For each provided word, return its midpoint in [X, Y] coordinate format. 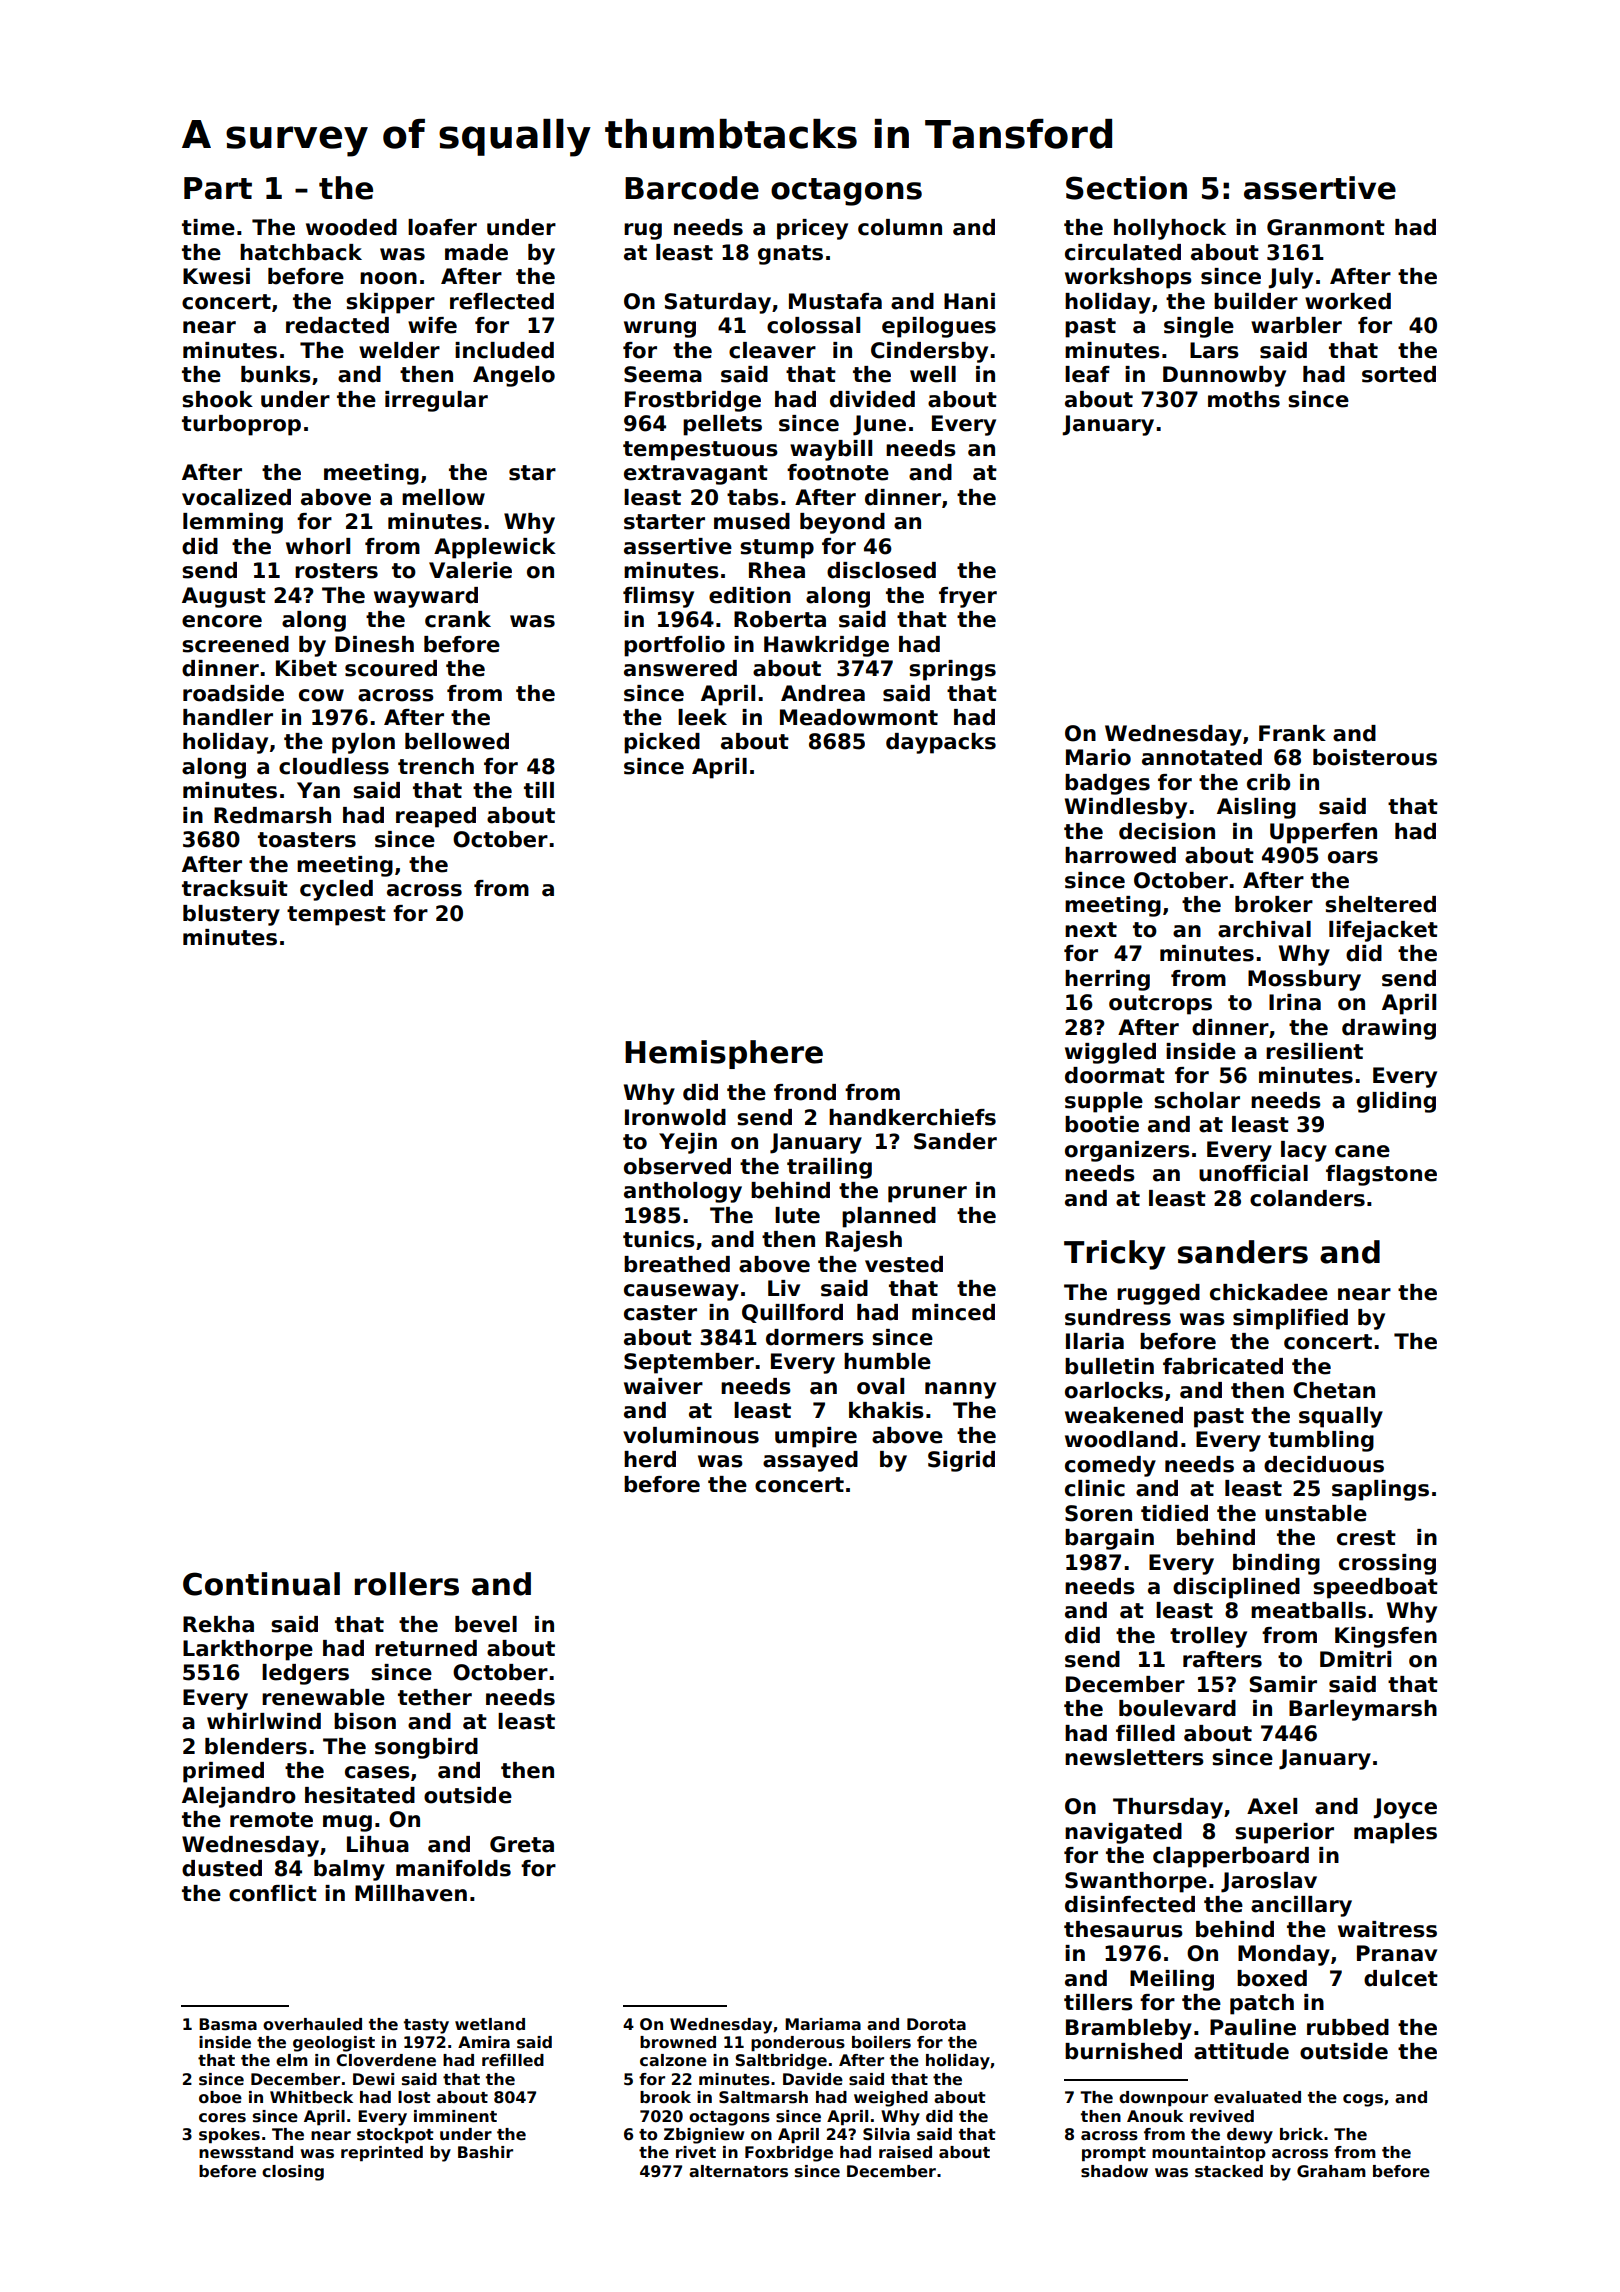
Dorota [936, 2024]
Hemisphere [724, 1054]
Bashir [485, 2152]
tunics [659, 1239]
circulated [1123, 252]
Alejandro [239, 1797]
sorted [1399, 374]
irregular [436, 401]
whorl [318, 546]
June [879, 425]
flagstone [1381, 1175]
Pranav [1397, 1953]
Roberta [780, 619]
